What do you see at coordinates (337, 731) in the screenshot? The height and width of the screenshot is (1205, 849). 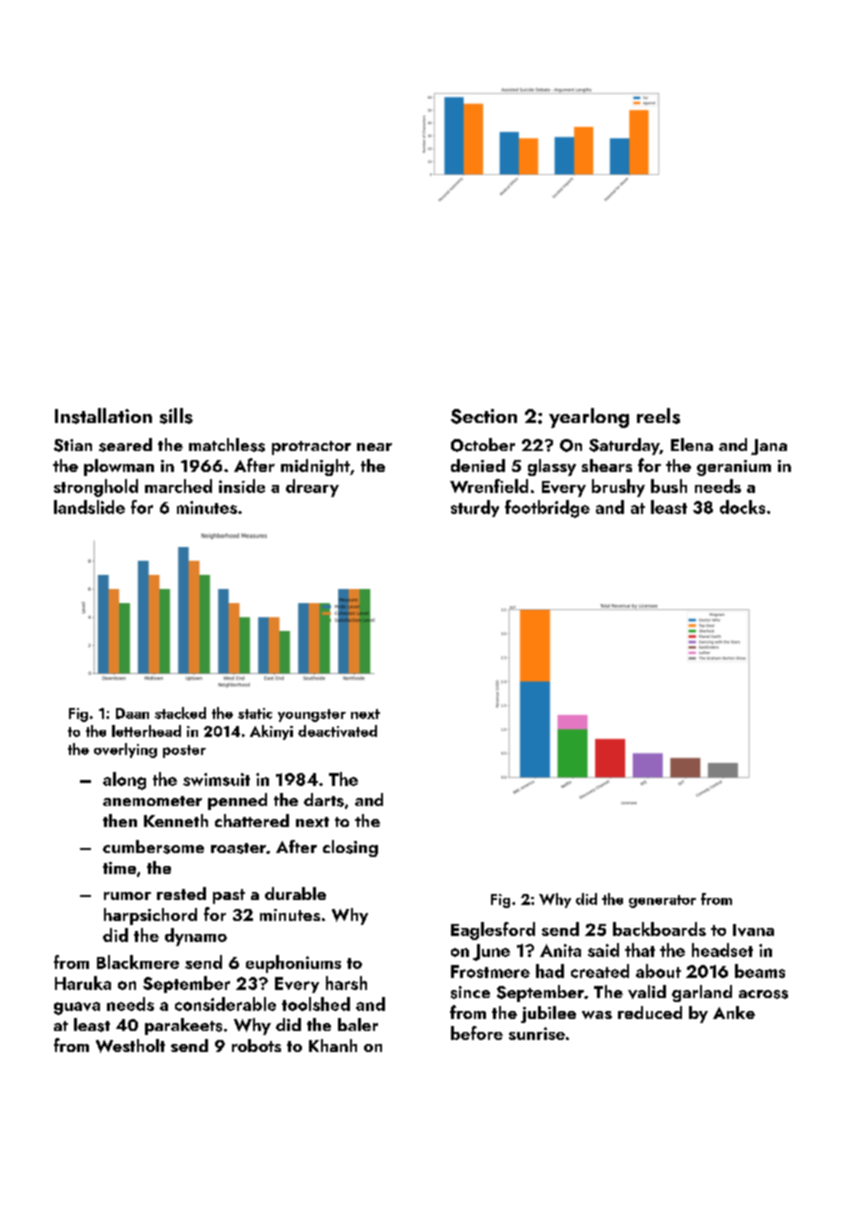 I see `deactivated` at bounding box center [337, 731].
